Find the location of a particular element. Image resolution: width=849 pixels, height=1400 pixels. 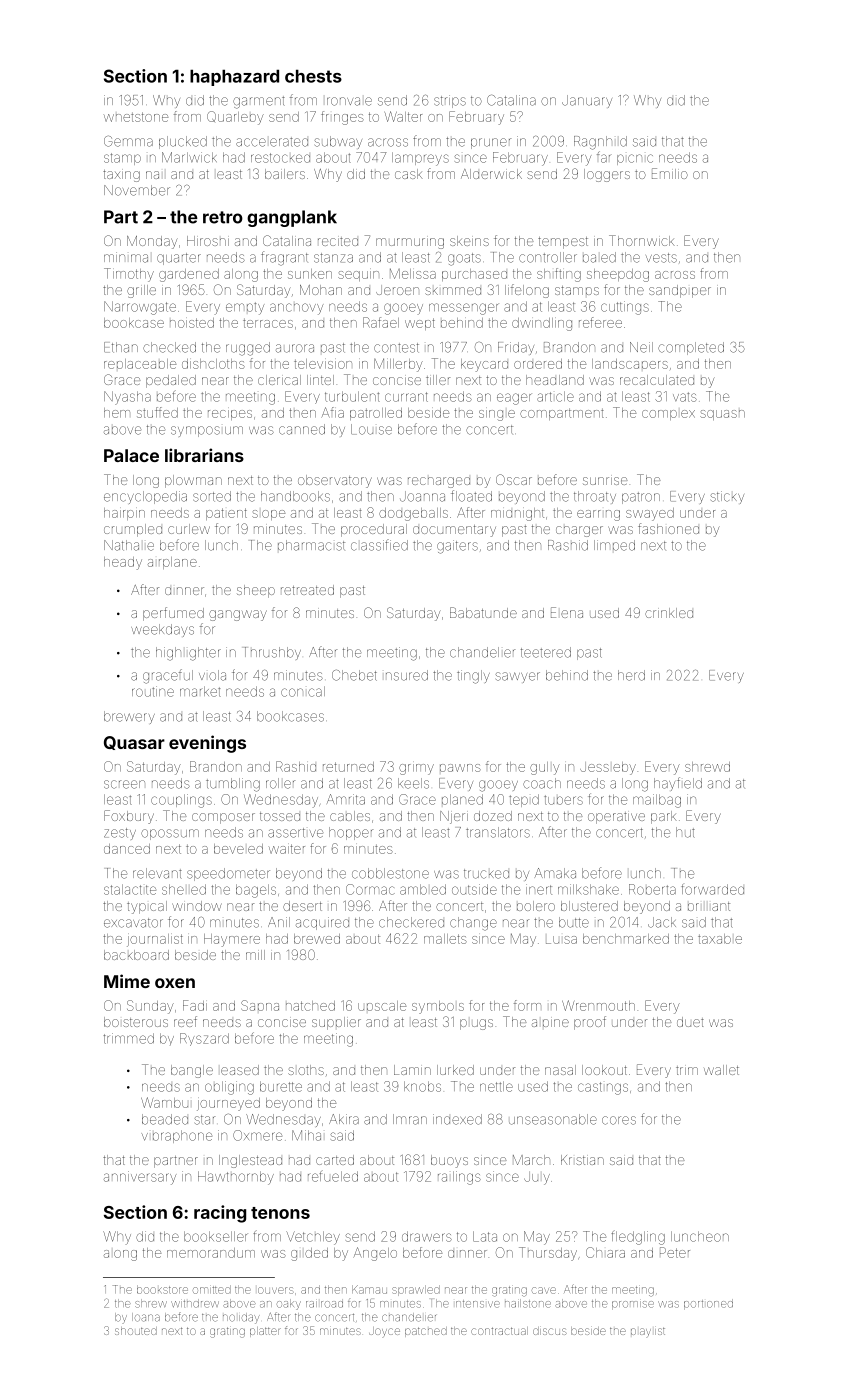

window is located at coordinates (196, 906).
